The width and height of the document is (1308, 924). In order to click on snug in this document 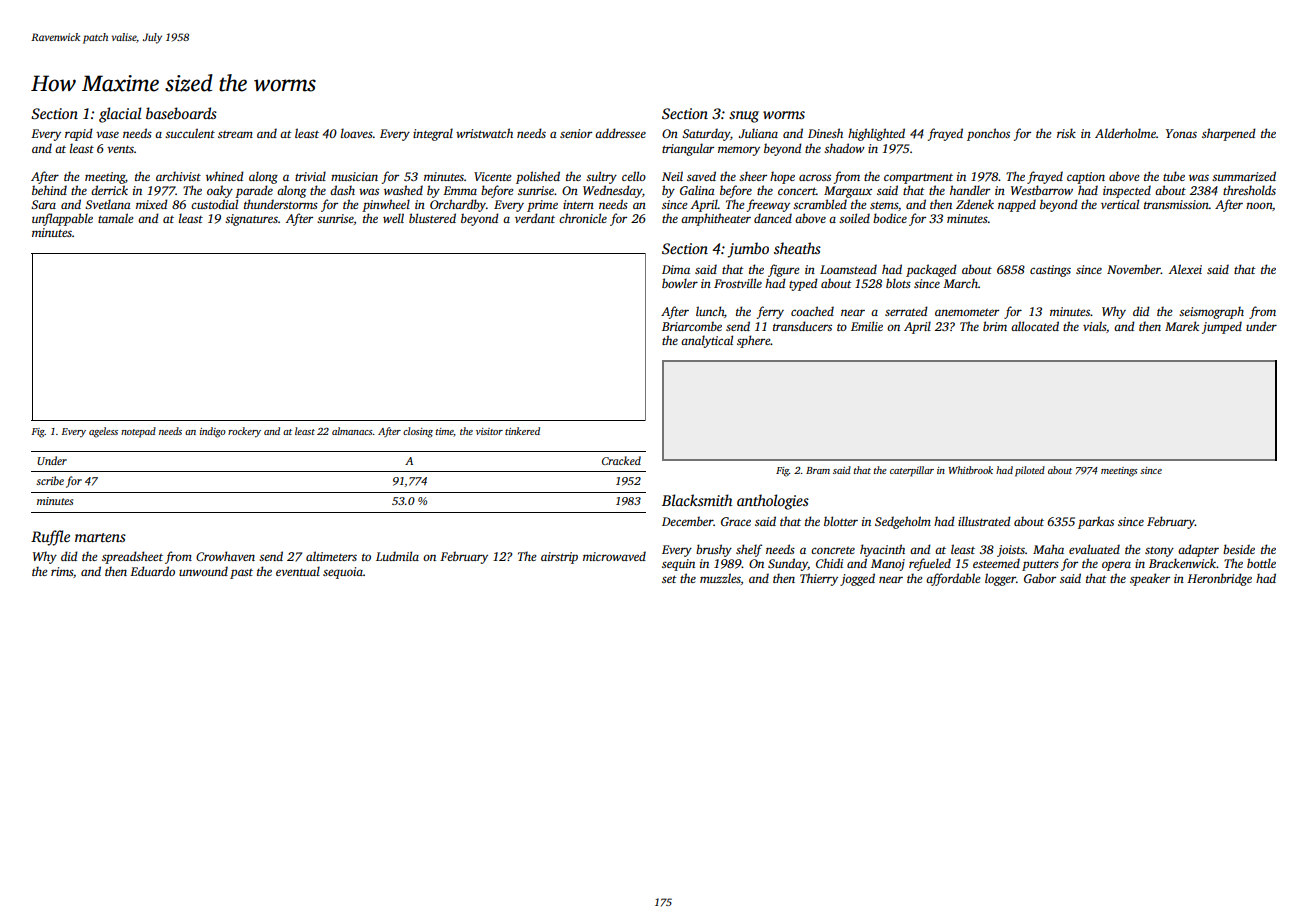, I will do `click(744, 117)`.
